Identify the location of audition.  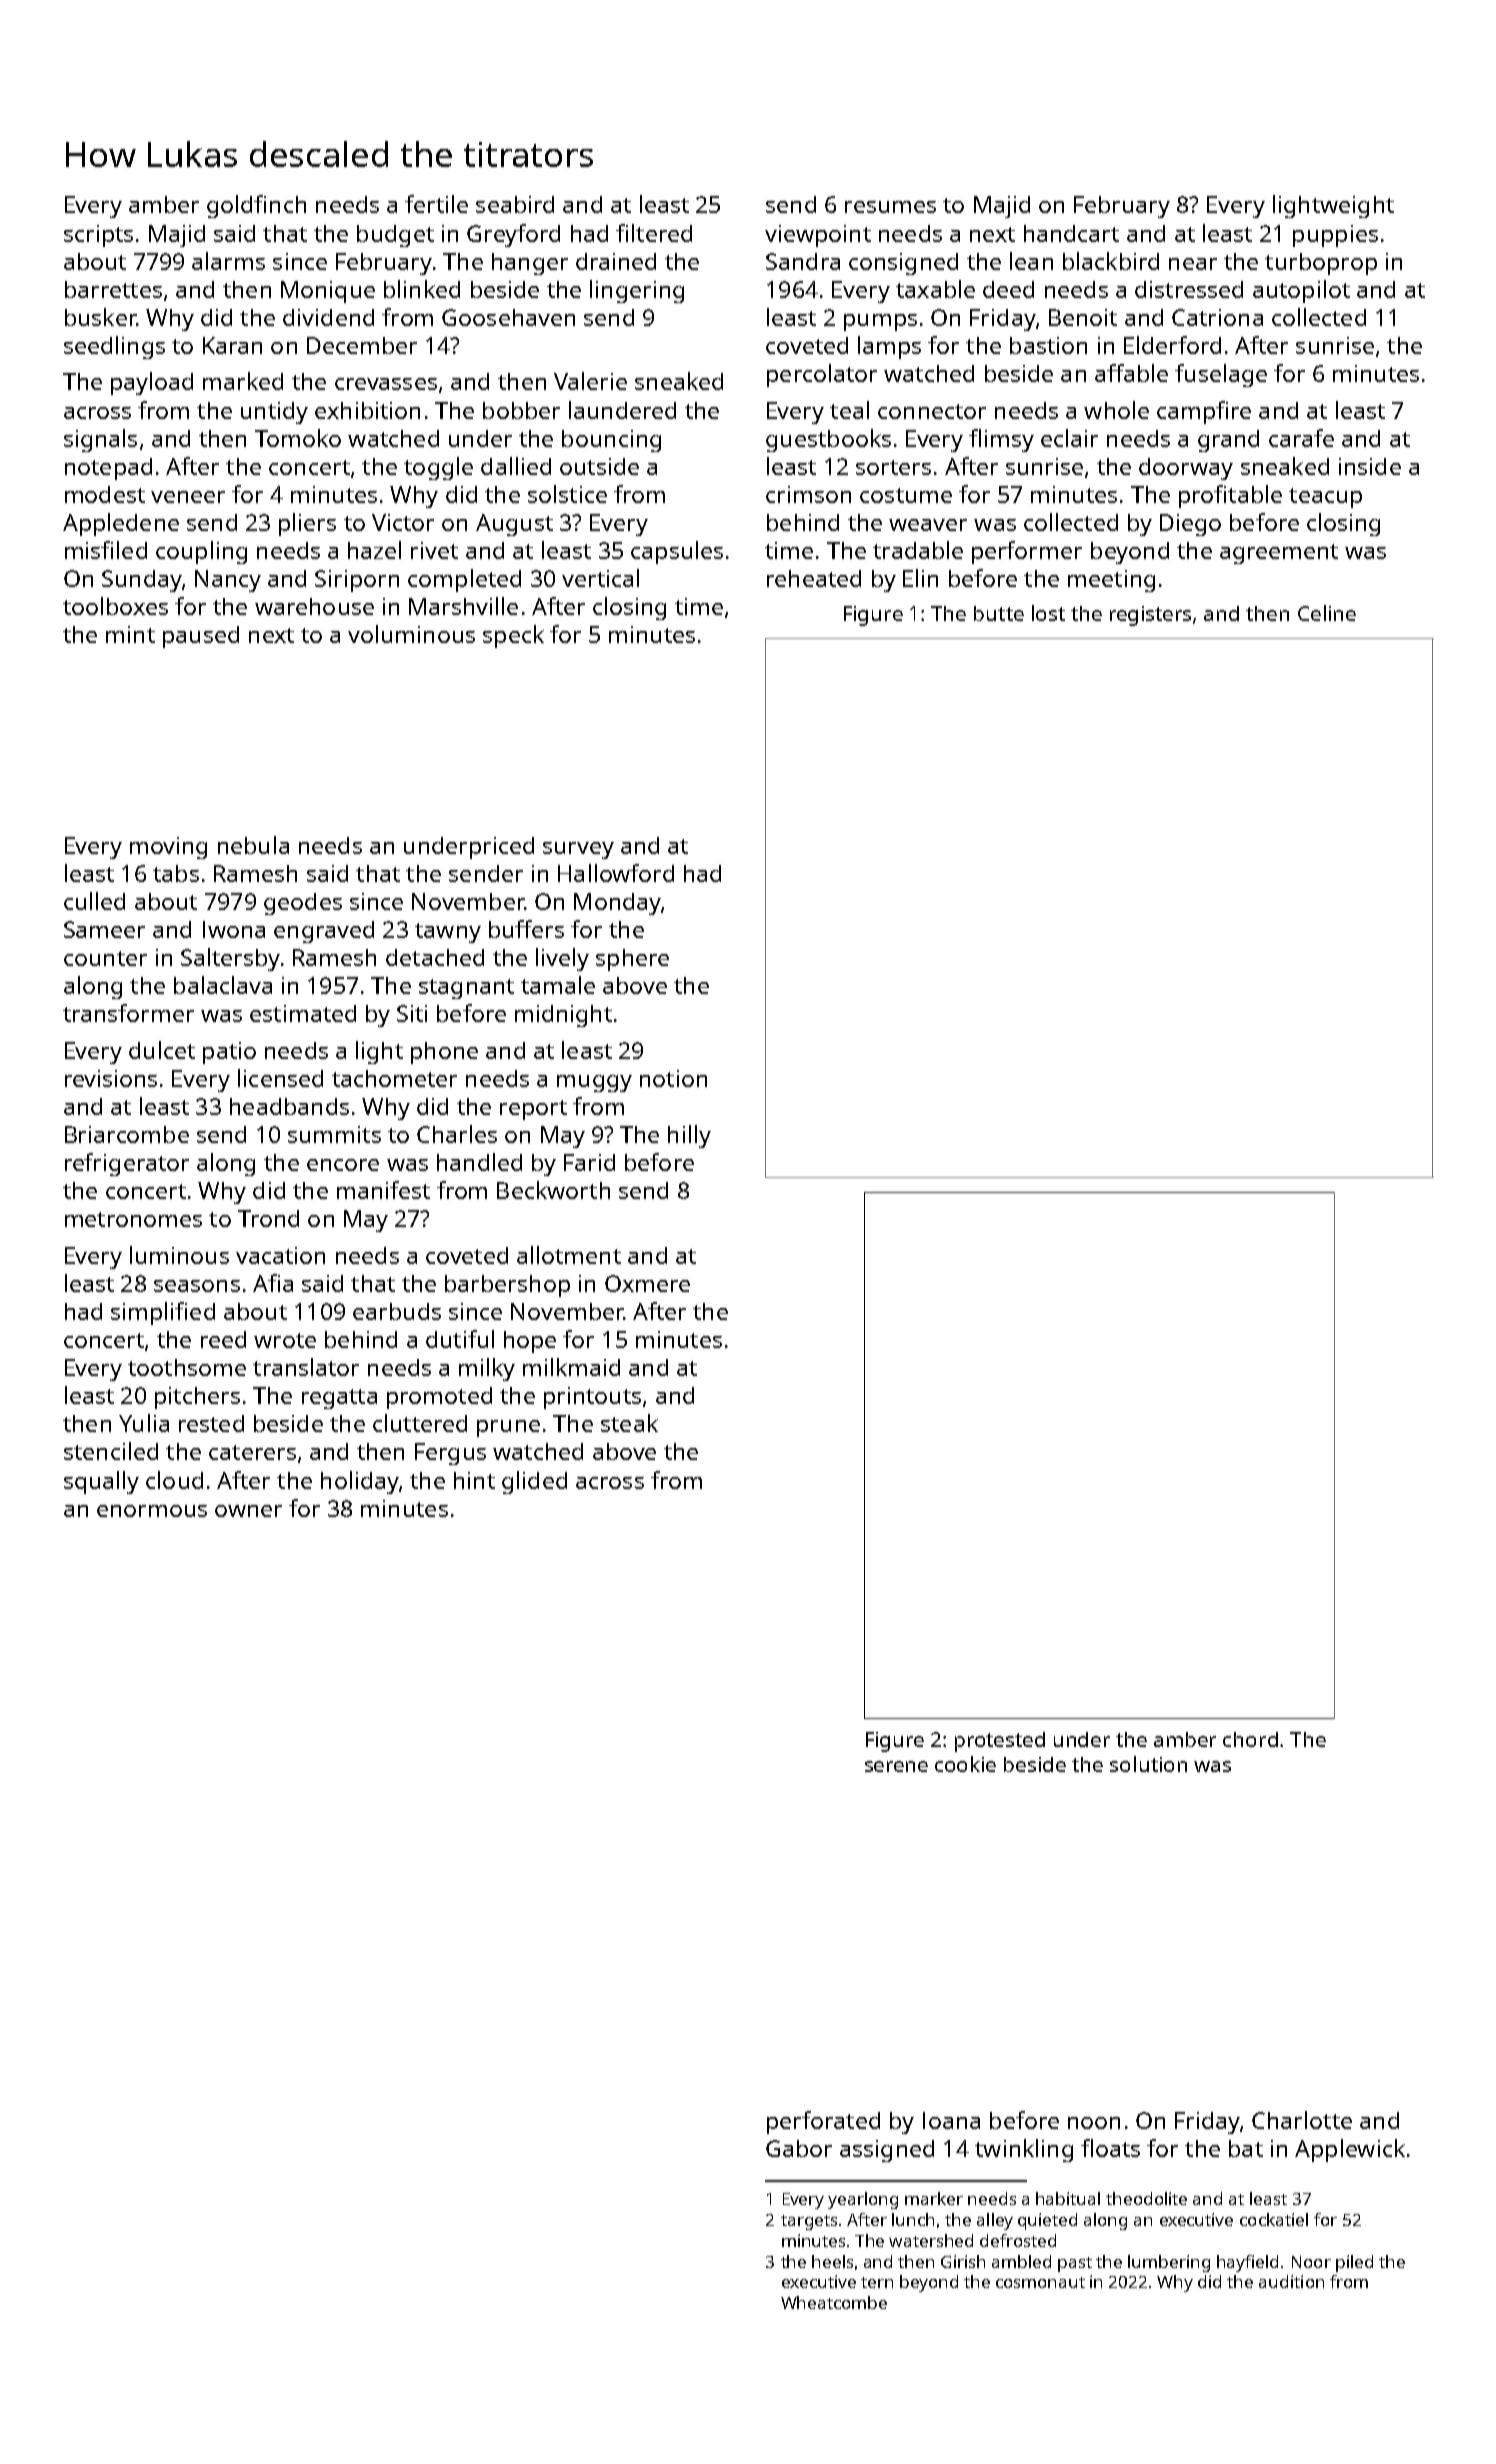
(1291, 2281).
